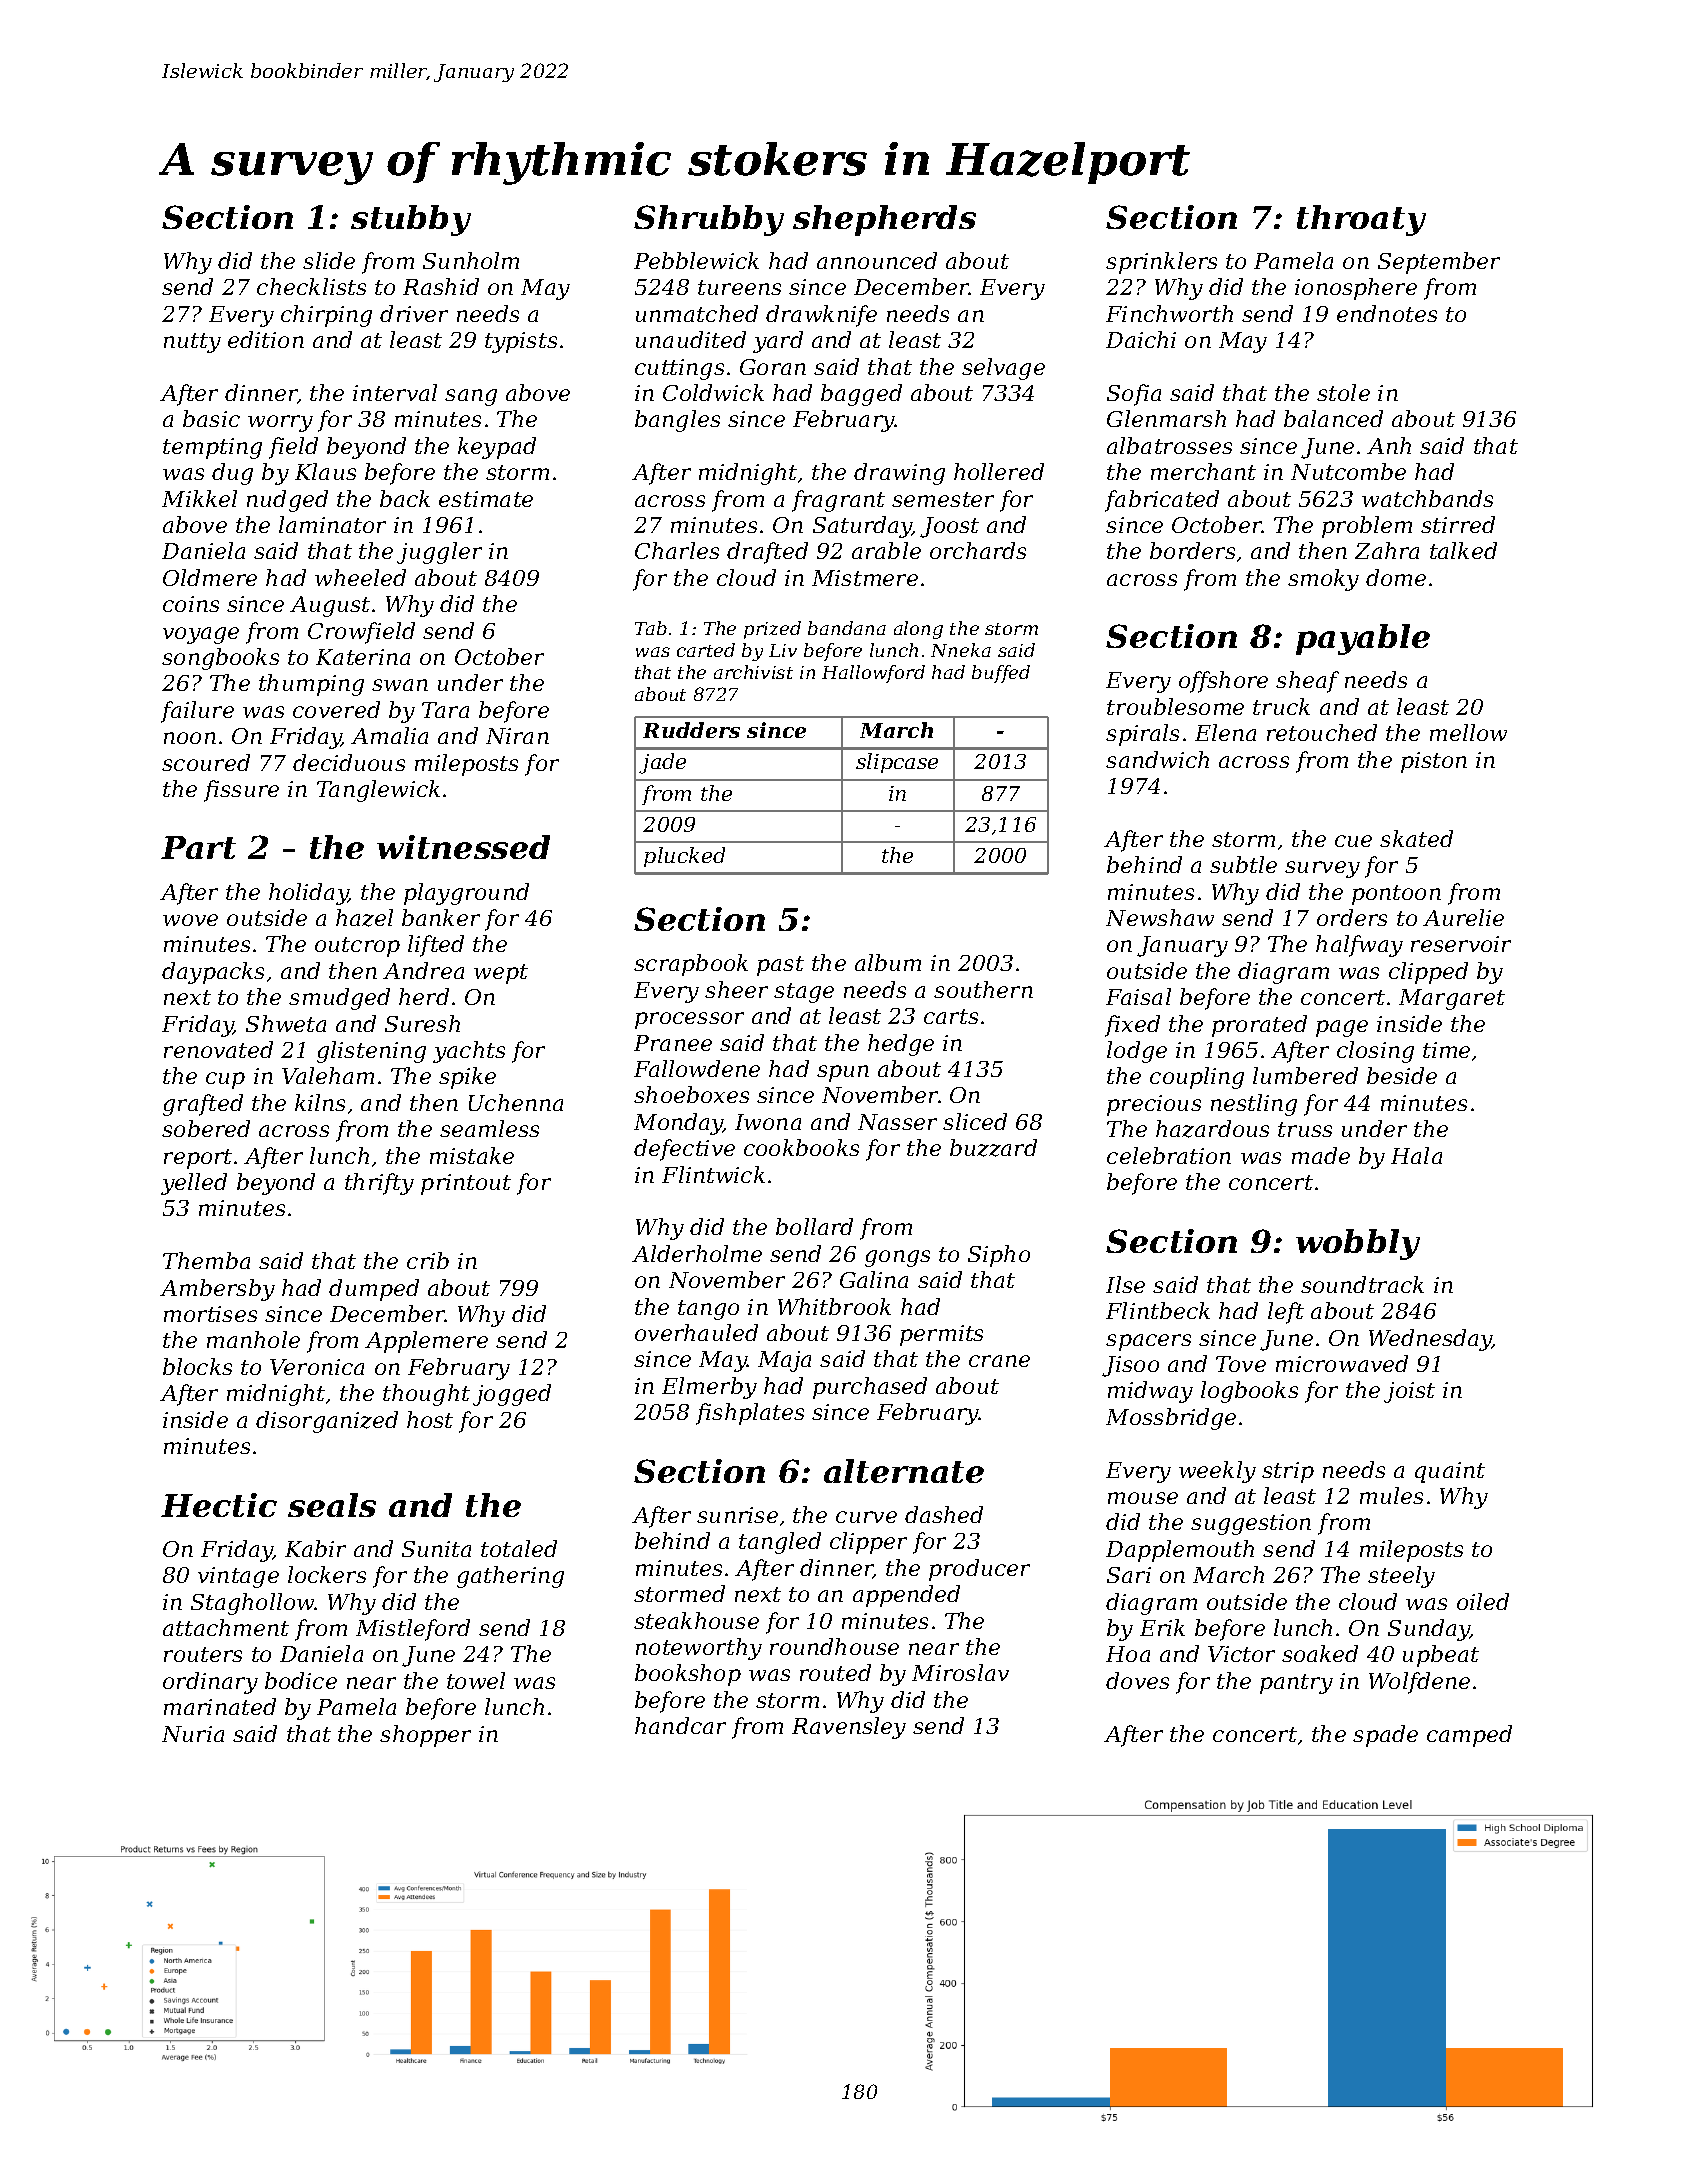 The width and height of the image is (1683, 2178). Describe the element at coordinates (1333, 418) in the image. I see `balanced` at that location.
